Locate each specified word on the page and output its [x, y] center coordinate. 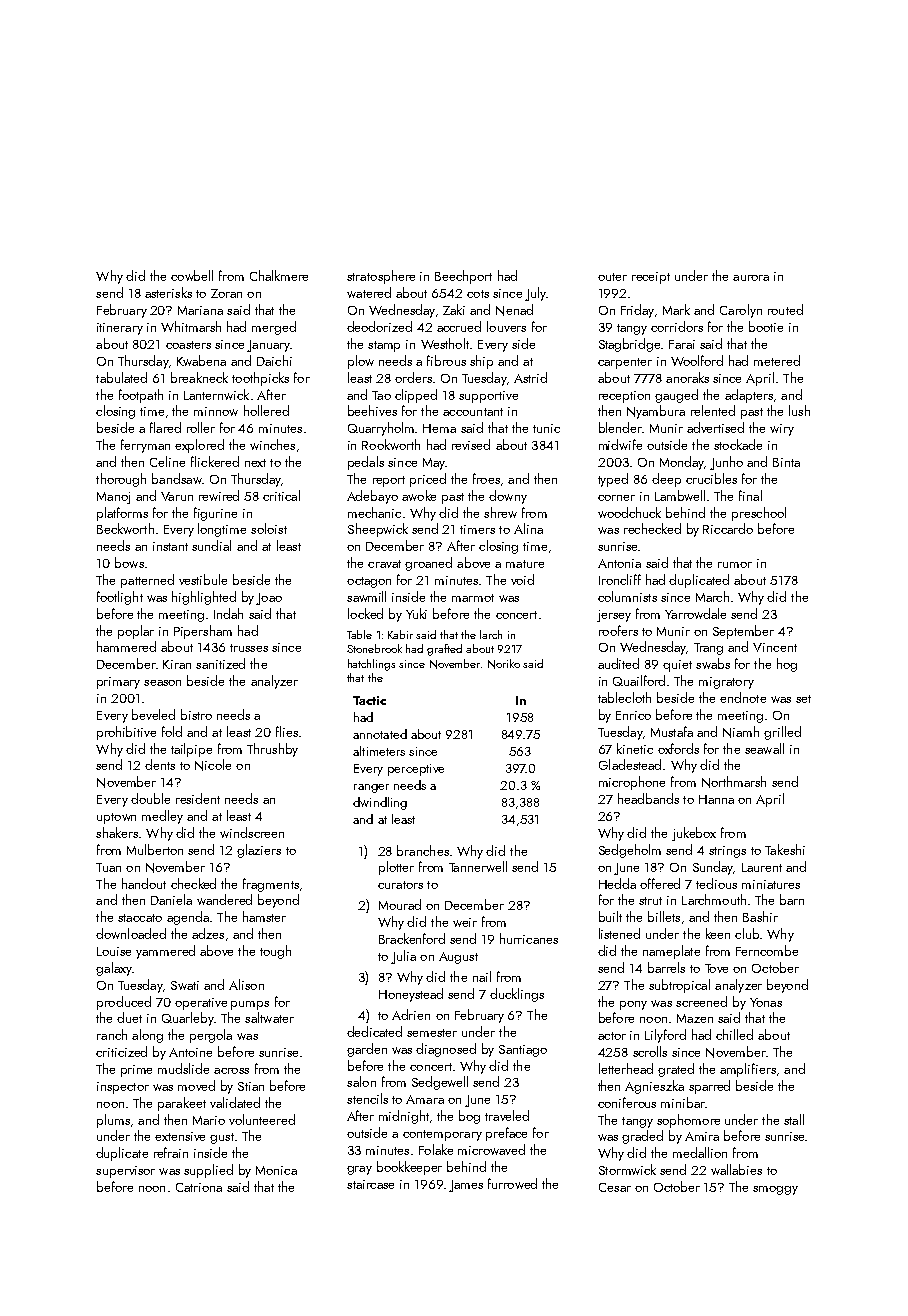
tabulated [121, 377]
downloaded [131, 933]
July [535, 294]
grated [676, 1070]
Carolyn [741, 311]
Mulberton [155, 849]
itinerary [120, 329]
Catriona [199, 1187]
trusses [249, 648]
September [743, 632]
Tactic [369, 700]
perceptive [416, 770]
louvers [506, 326]
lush [799, 410]
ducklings [517, 995]
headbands [648, 798]
